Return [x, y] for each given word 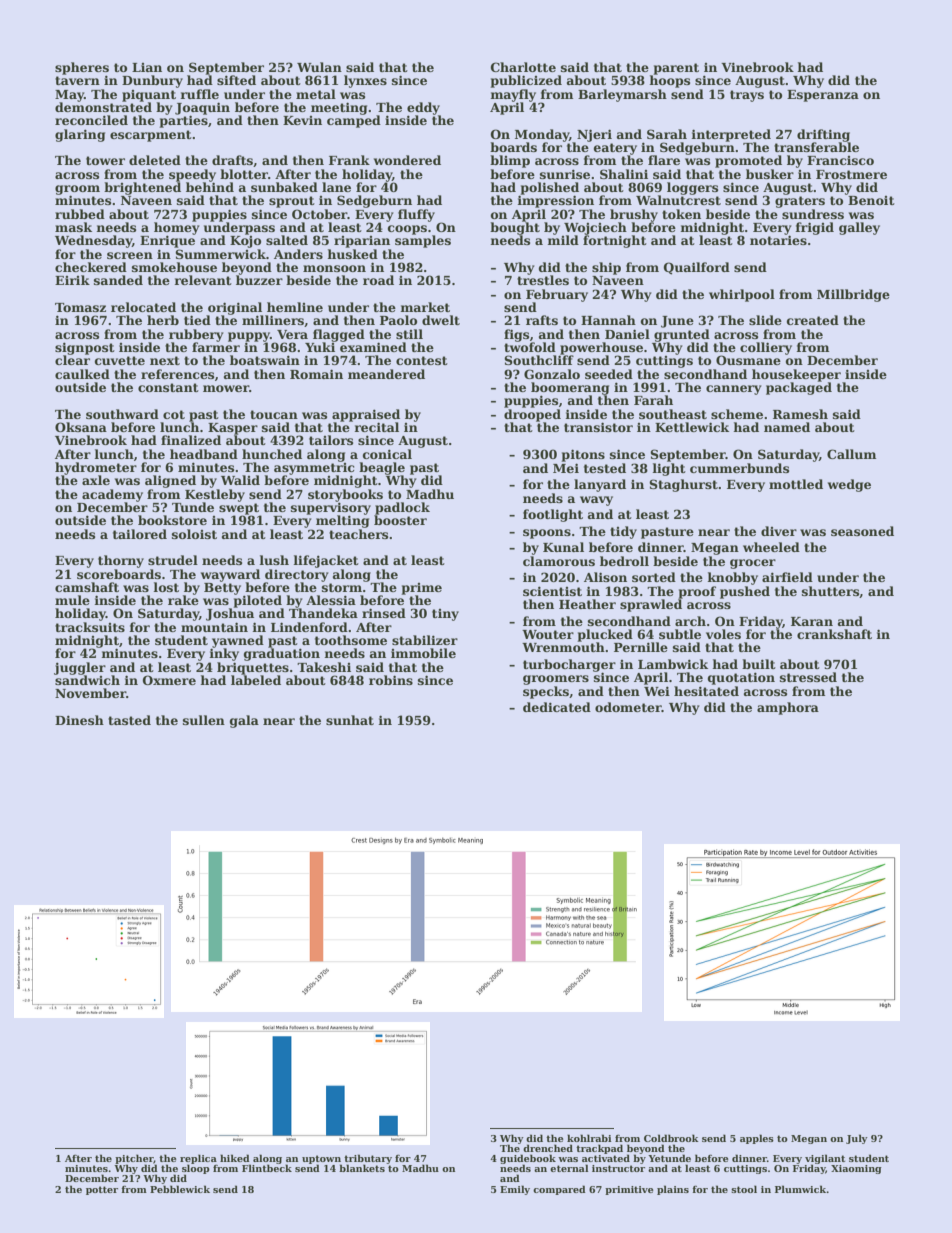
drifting [823, 135]
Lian [147, 67]
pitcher [134, 1159]
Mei [566, 468]
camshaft [87, 587]
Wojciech [595, 228]
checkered [91, 267]
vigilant [825, 1159]
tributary [368, 1159]
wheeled [771, 547]
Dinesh [79, 720]
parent [676, 69]
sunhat [350, 720]
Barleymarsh [622, 95]
